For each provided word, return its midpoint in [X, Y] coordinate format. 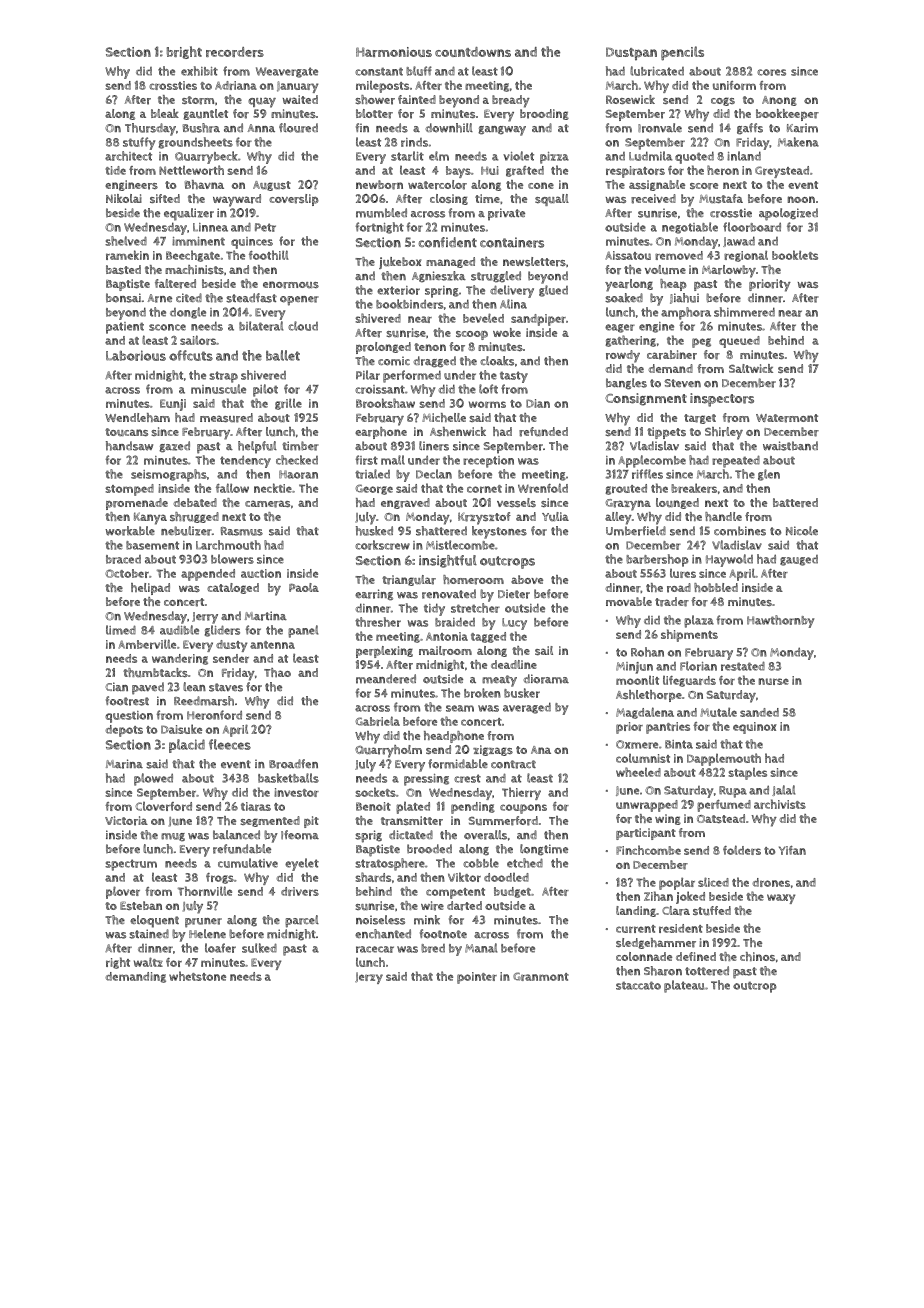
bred [433, 948]
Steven [682, 383]
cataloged [233, 588]
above [527, 579]
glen [769, 475]
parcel [302, 921]
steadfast [251, 298]
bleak [165, 113]
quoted [694, 157]
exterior [398, 290]
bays [458, 172]
